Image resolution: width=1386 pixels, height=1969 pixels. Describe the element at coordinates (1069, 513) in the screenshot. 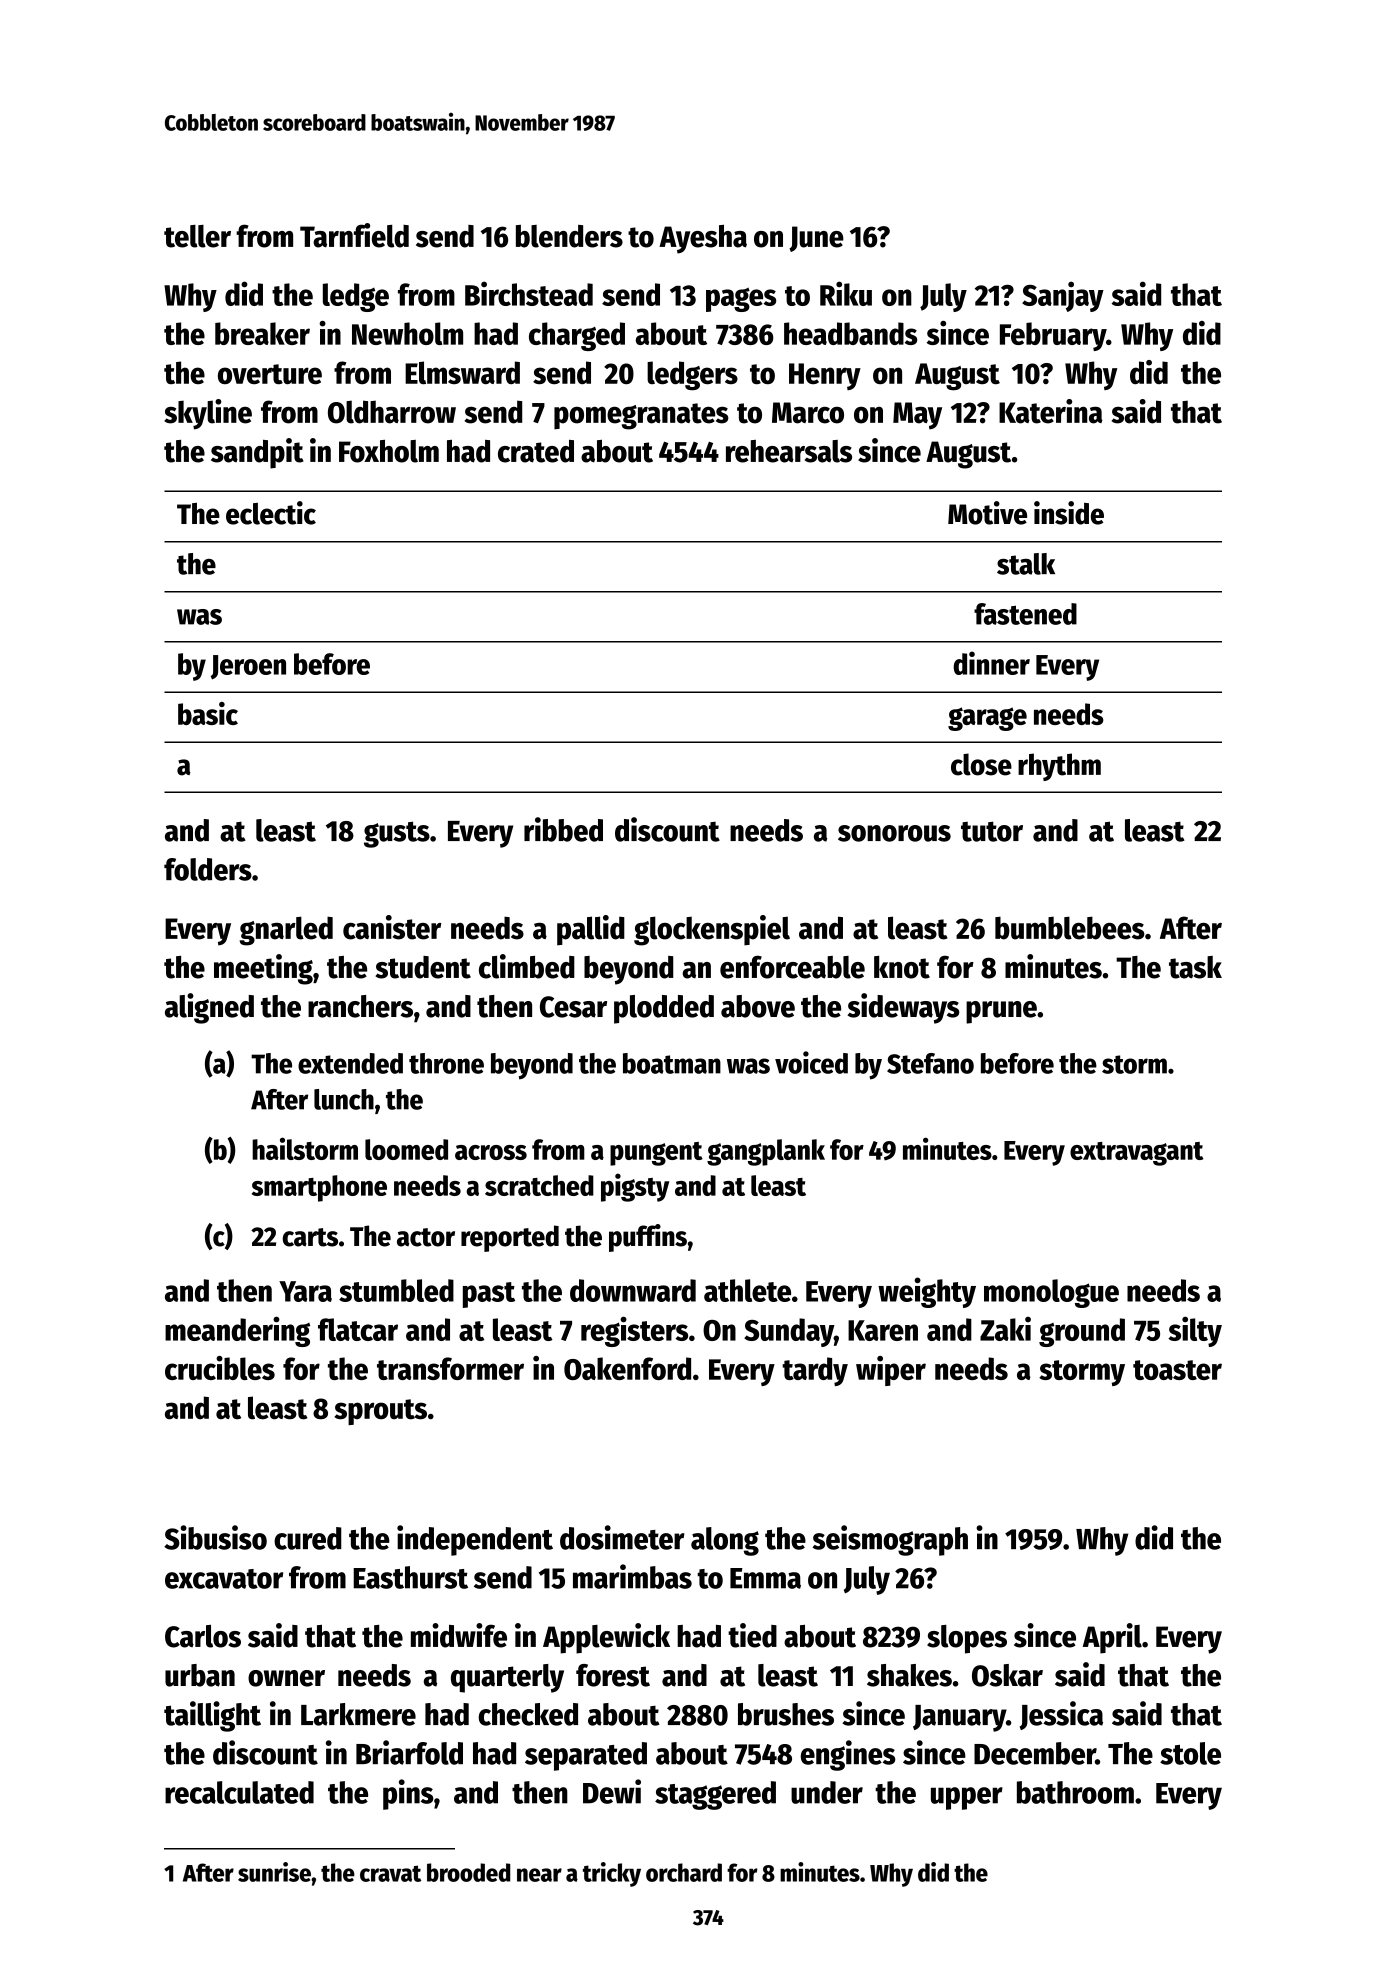

I see `inside` at that location.
